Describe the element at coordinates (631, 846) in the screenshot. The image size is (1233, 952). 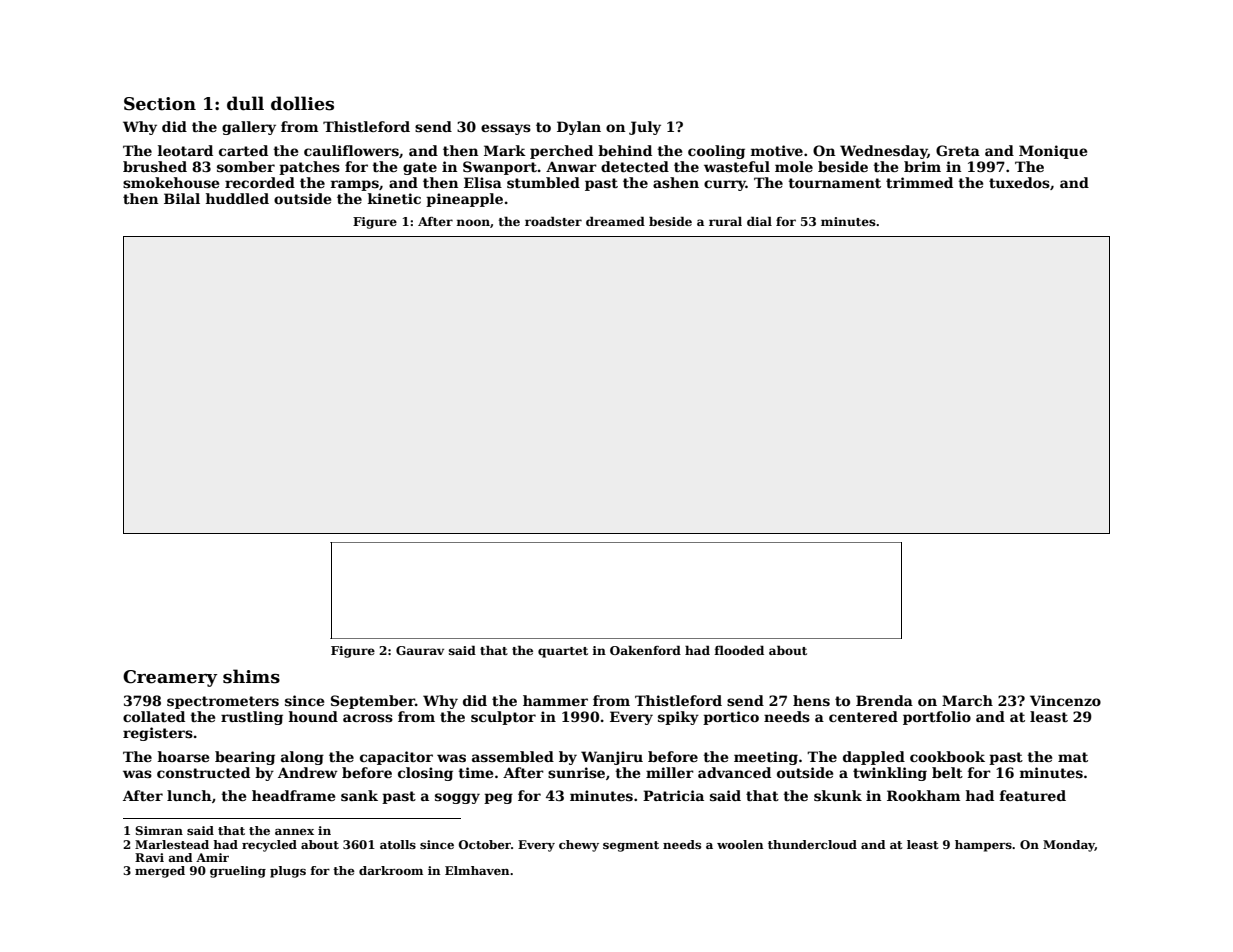
I see `segment` at that location.
